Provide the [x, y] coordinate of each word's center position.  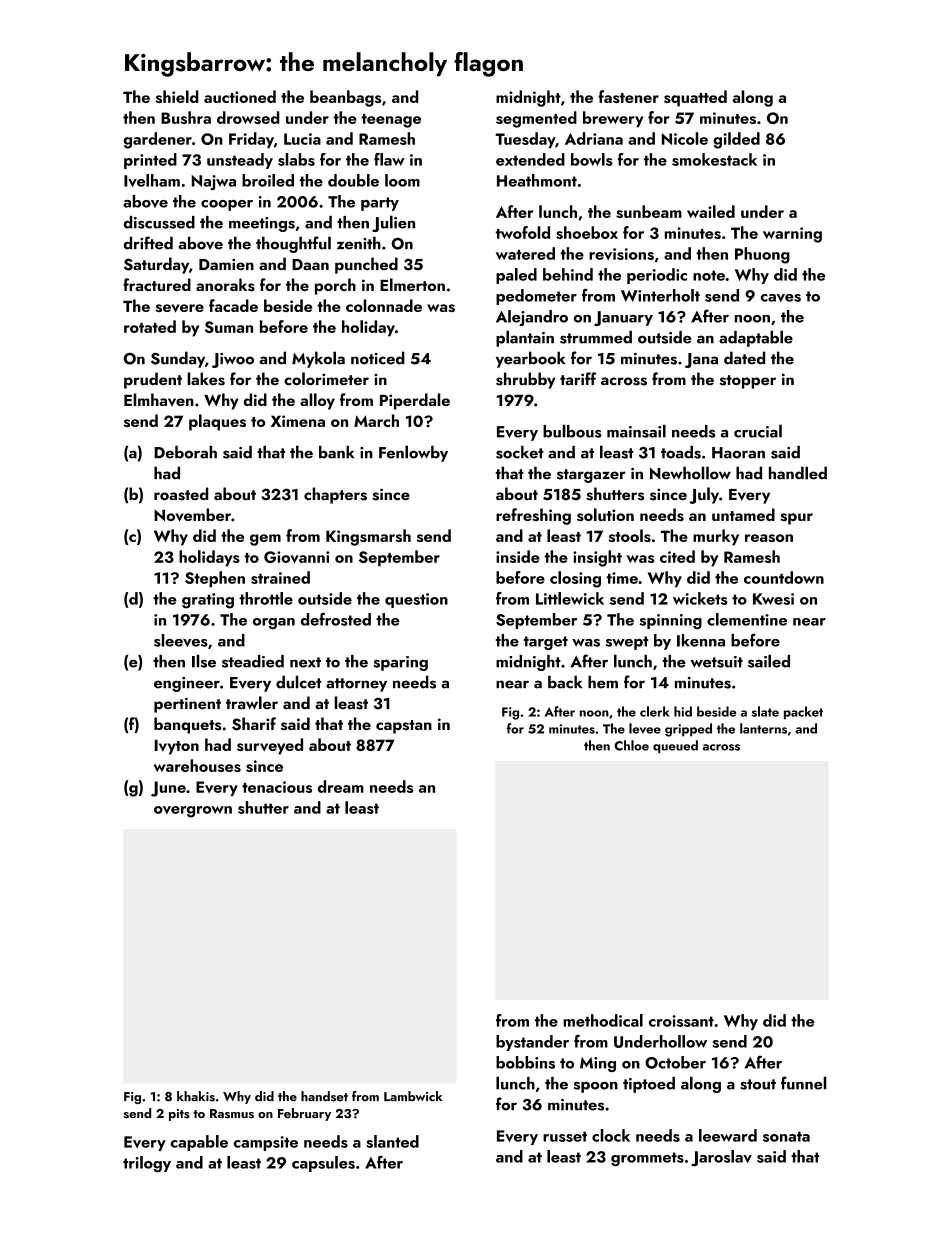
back [565, 682]
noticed [378, 358]
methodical [603, 1020]
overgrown [193, 812]
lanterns [763, 728]
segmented [536, 119]
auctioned [240, 96]
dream [341, 786]
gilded [736, 140]
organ [274, 624]
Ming [598, 1064]
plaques [217, 422]
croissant [681, 1021]
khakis [196, 1096]
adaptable [756, 338]
